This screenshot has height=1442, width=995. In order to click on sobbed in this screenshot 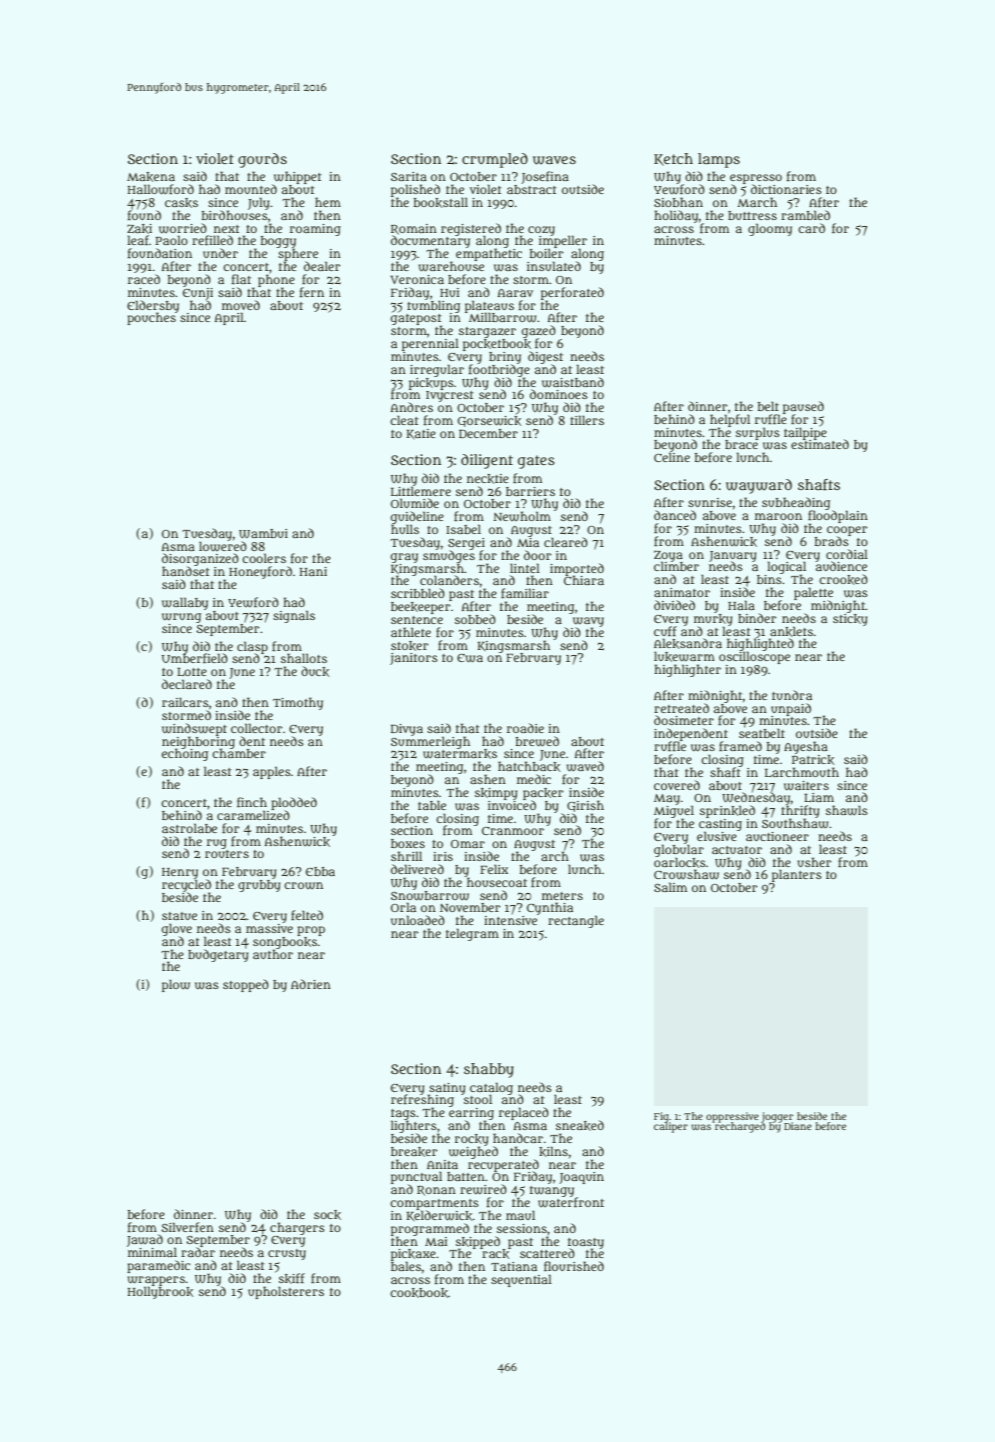, I will do `click(475, 619)`.
